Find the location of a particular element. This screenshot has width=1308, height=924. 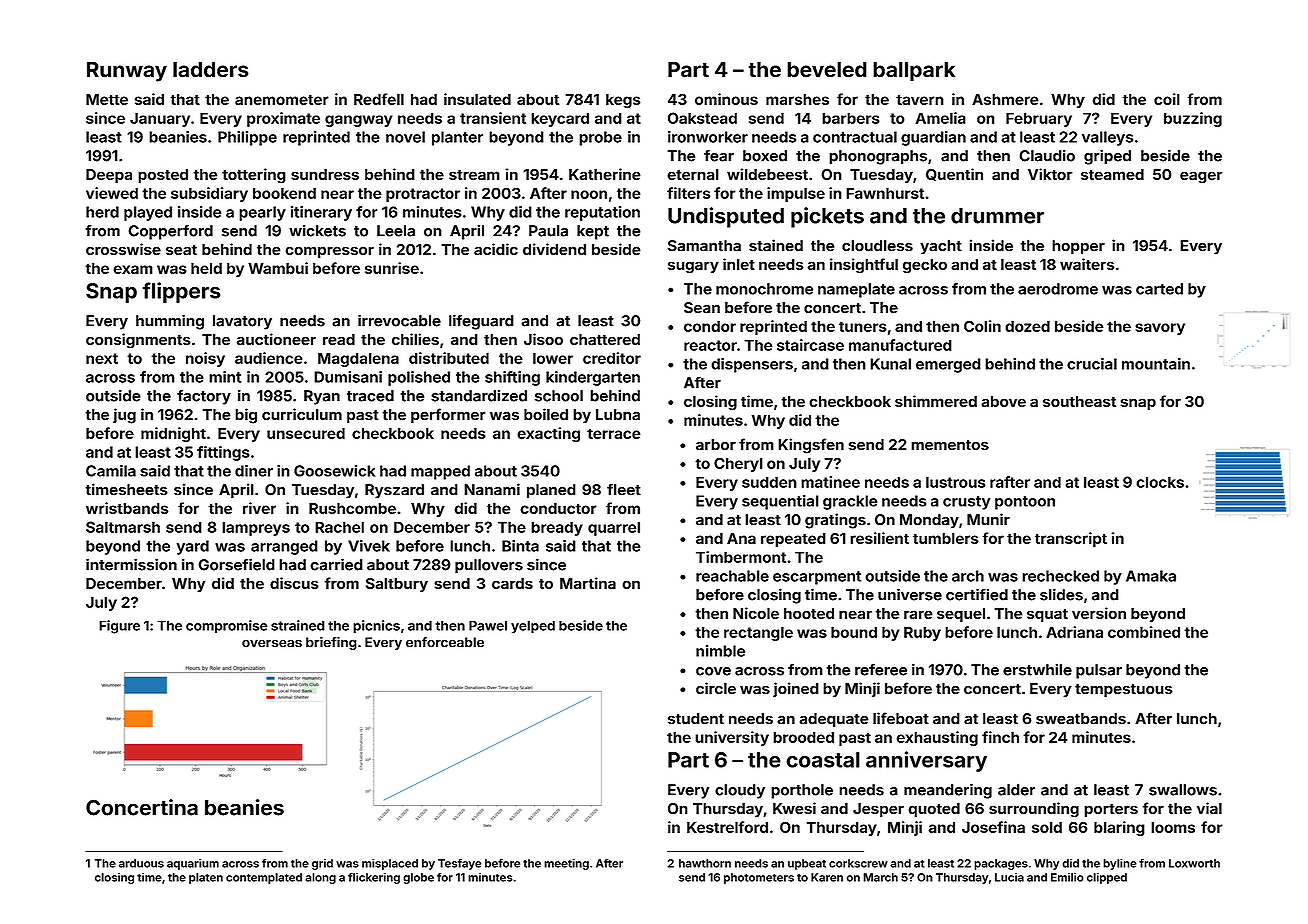

drummer is located at coordinates (997, 216).
